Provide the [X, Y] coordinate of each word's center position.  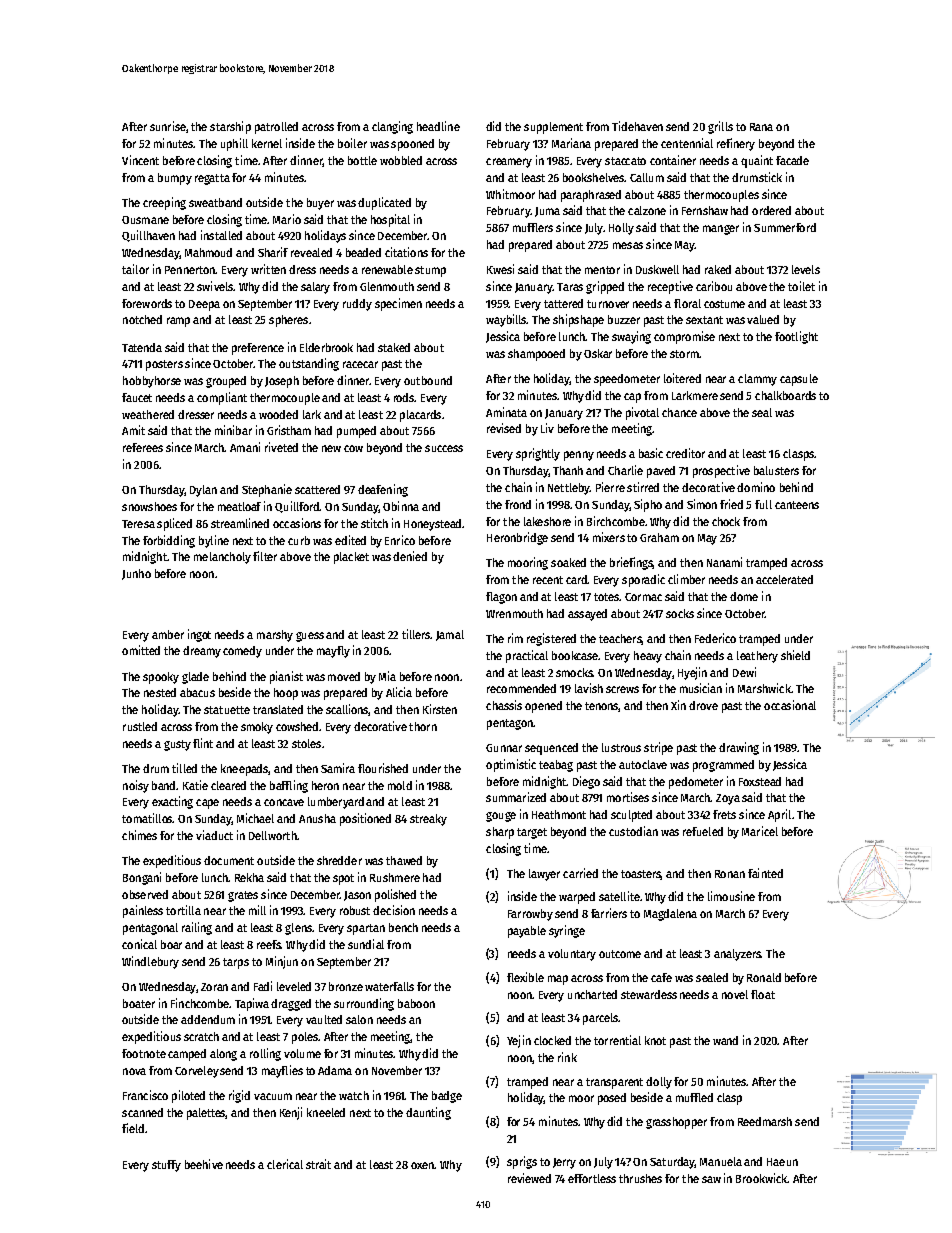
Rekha [249, 877]
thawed [404, 860]
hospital [390, 220]
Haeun [782, 1162]
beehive [204, 1164]
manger [721, 230]
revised [504, 428]
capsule [799, 380]
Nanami [724, 562]
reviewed [529, 1178]
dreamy [202, 652]
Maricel [760, 831]
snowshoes [149, 506]
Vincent [140, 160]
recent [548, 580]
